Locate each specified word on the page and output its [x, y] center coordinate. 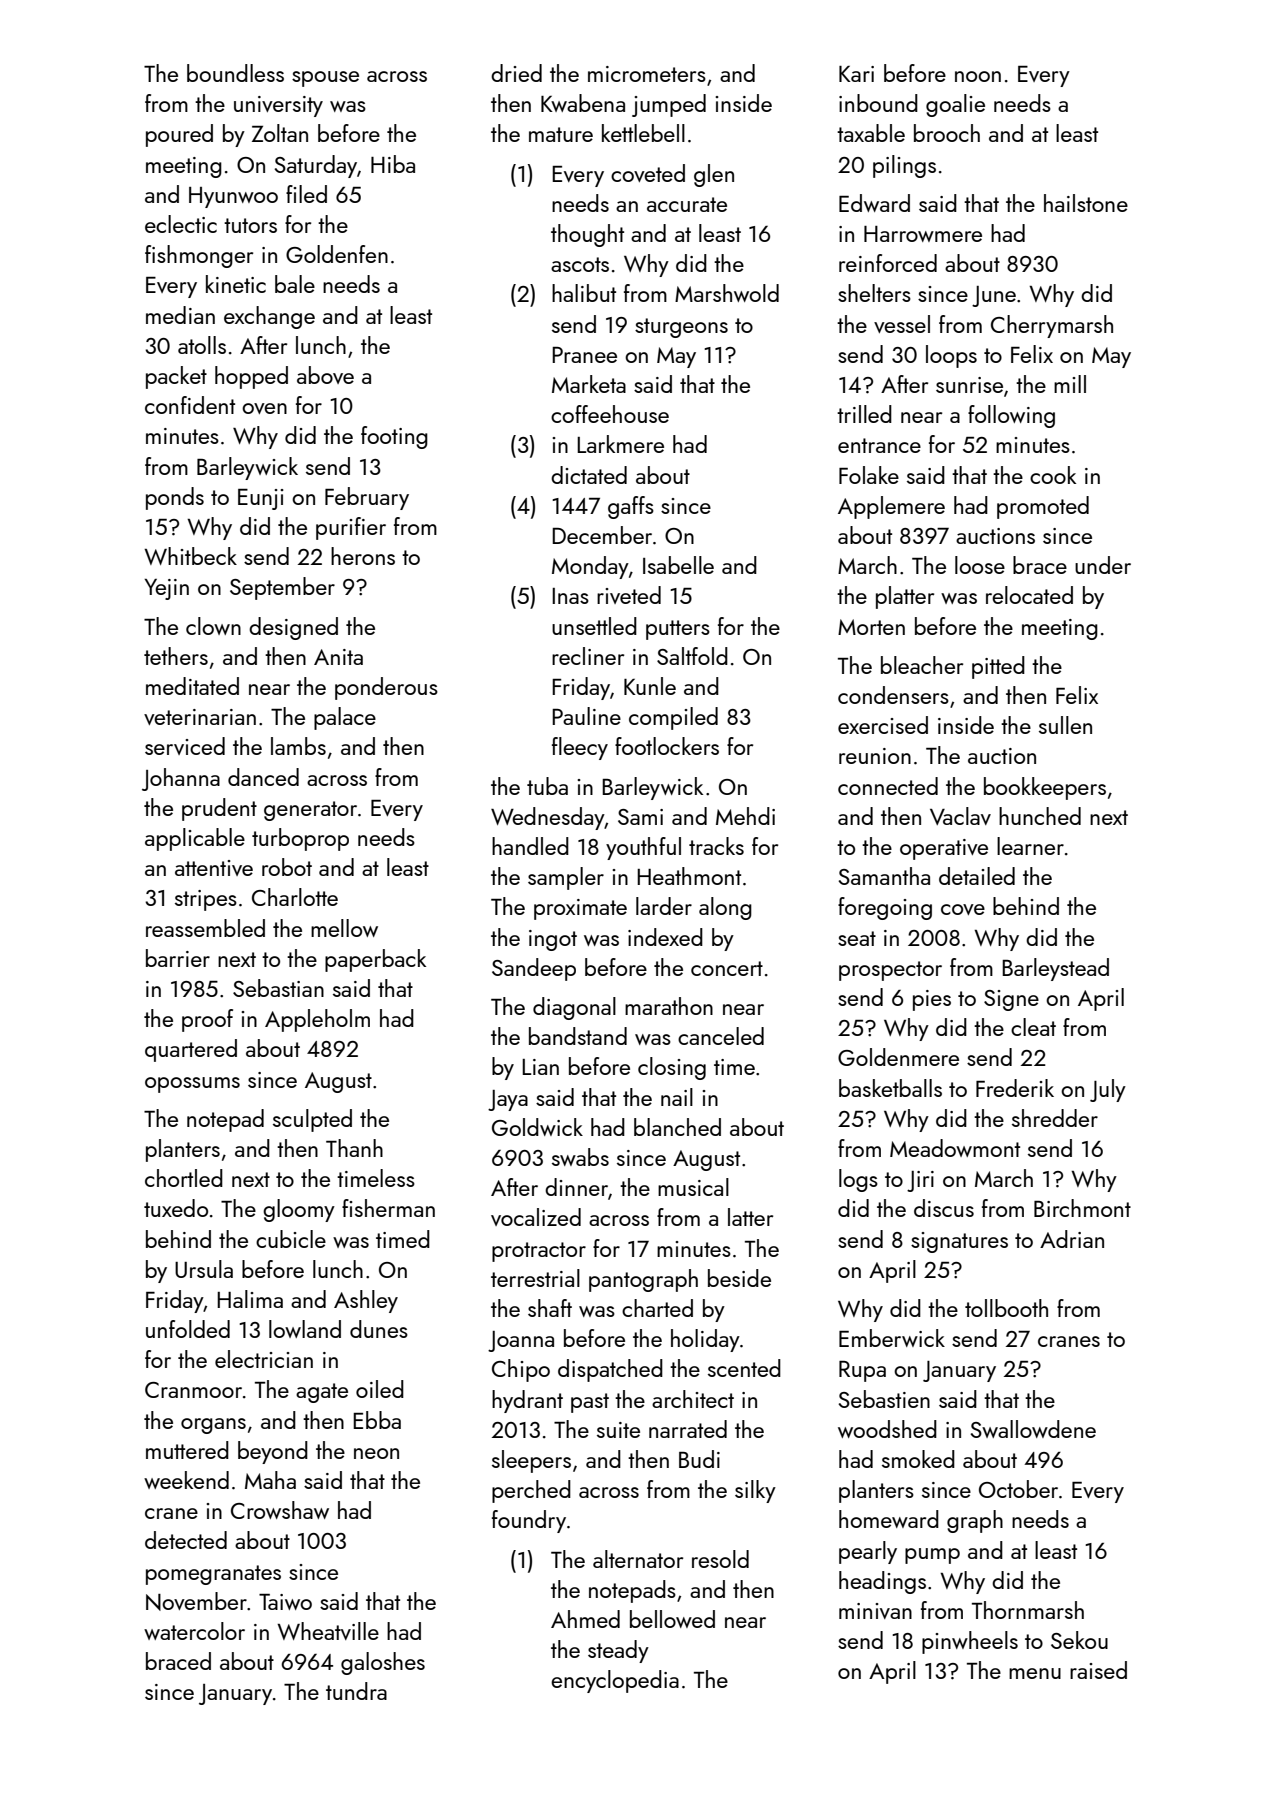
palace [345, 718]
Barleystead [1055, 969]
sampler [566, 878]
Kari [856, 74]
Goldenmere [898, 1057]
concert [727, 968]
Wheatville [328, 1631]
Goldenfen [337, 254]
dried [516, 73]
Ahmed [585, 1619]
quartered [191, 1050]
